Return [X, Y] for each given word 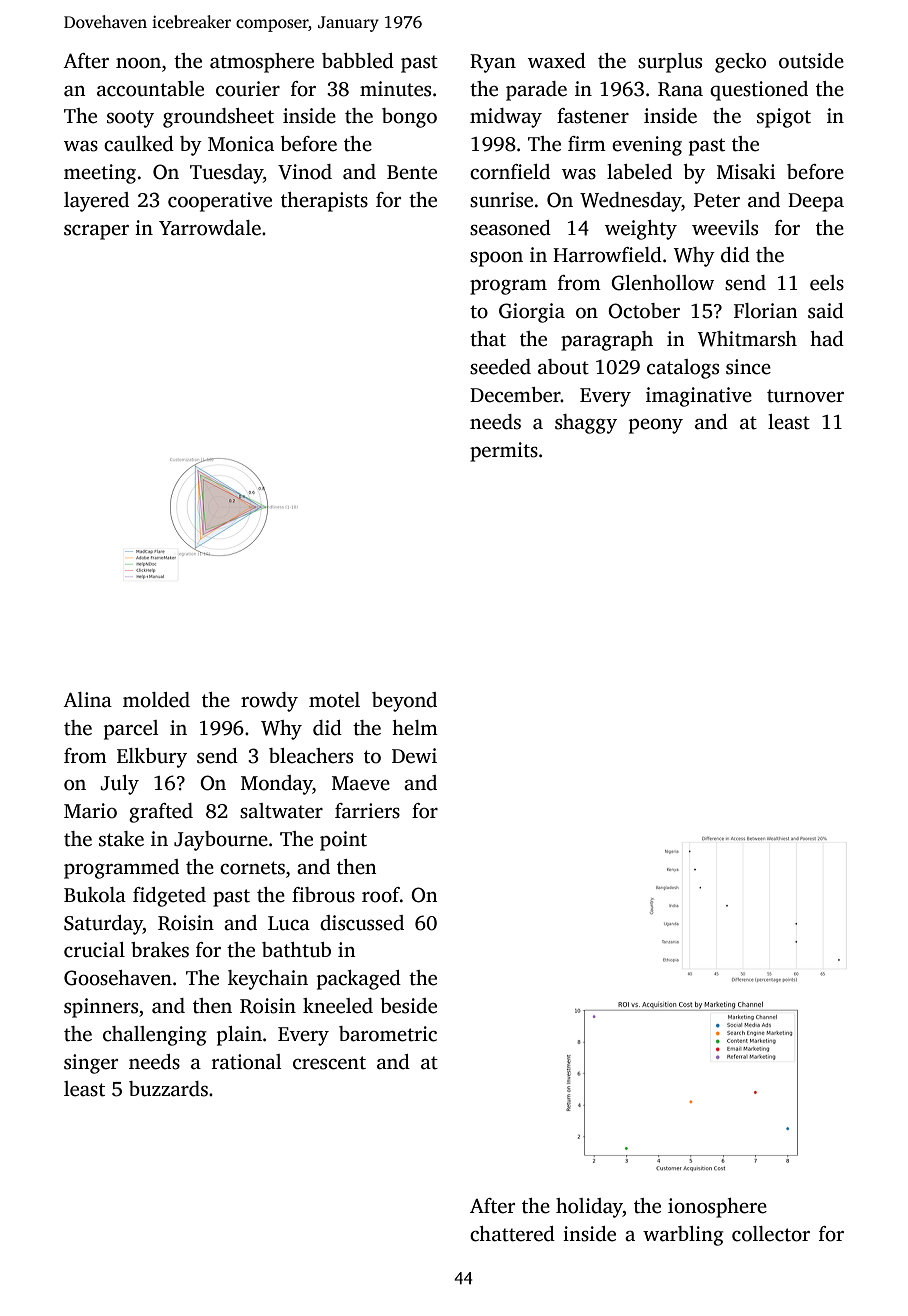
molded [156, 700]
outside [811, 61]
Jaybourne [221, 841]
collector [771, 1234]
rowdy [269, 702]
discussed [362, 923]
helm [415, 728]
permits [504, 452]
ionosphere [717, 1208]
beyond [404, 702]
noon [138, 63]
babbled [358, 61]
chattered [512, 1234]
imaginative [699, 397]
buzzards [168, 1089]
